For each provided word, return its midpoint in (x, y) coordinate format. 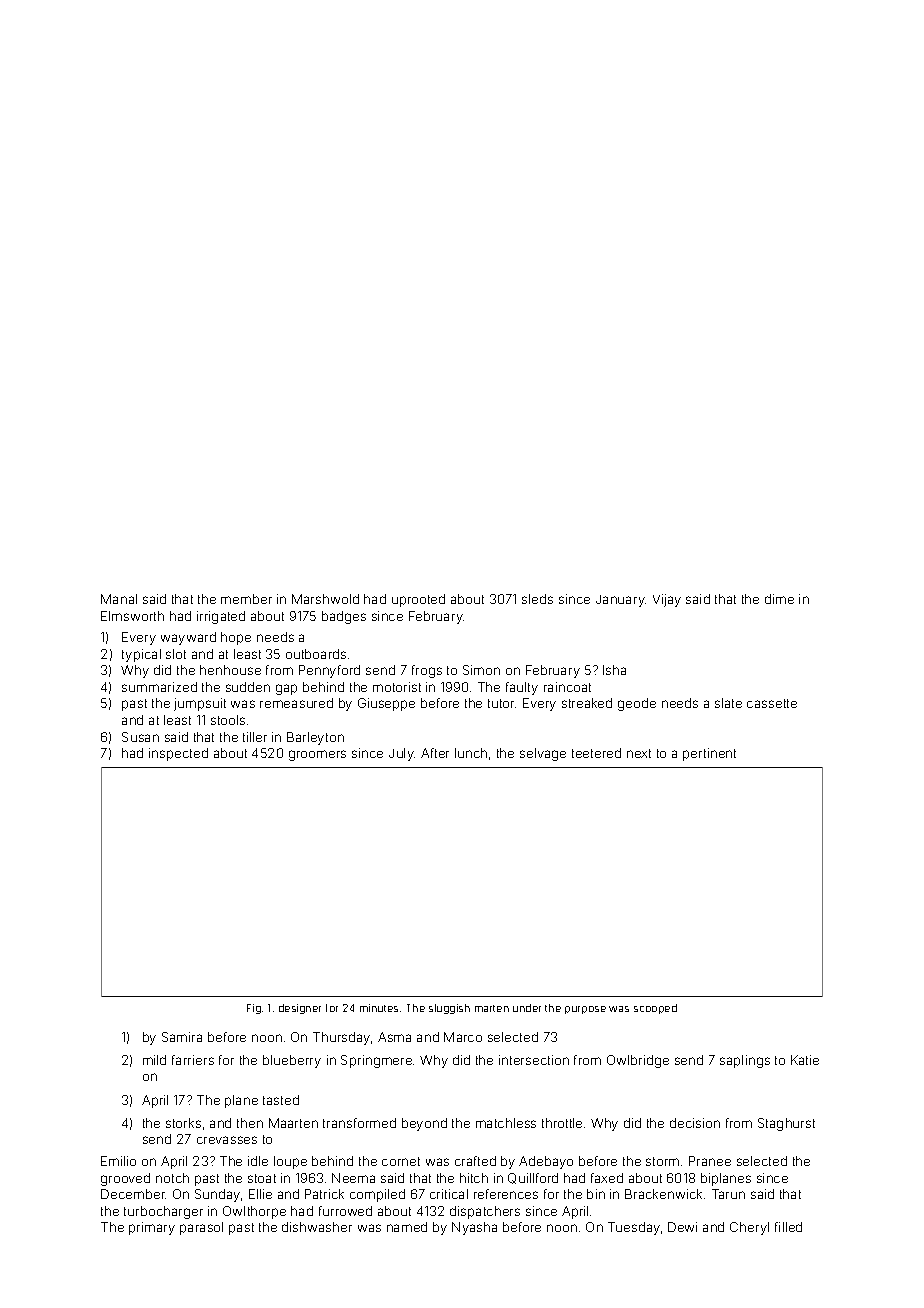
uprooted (418, 600)
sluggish (449, 1009)
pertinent (709, 754)
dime (779, 599)
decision (695, 1123)
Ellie (260, 1194)
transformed (359, 1123)
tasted (281, 1100)
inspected (178, 754)
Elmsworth (132, 616)
